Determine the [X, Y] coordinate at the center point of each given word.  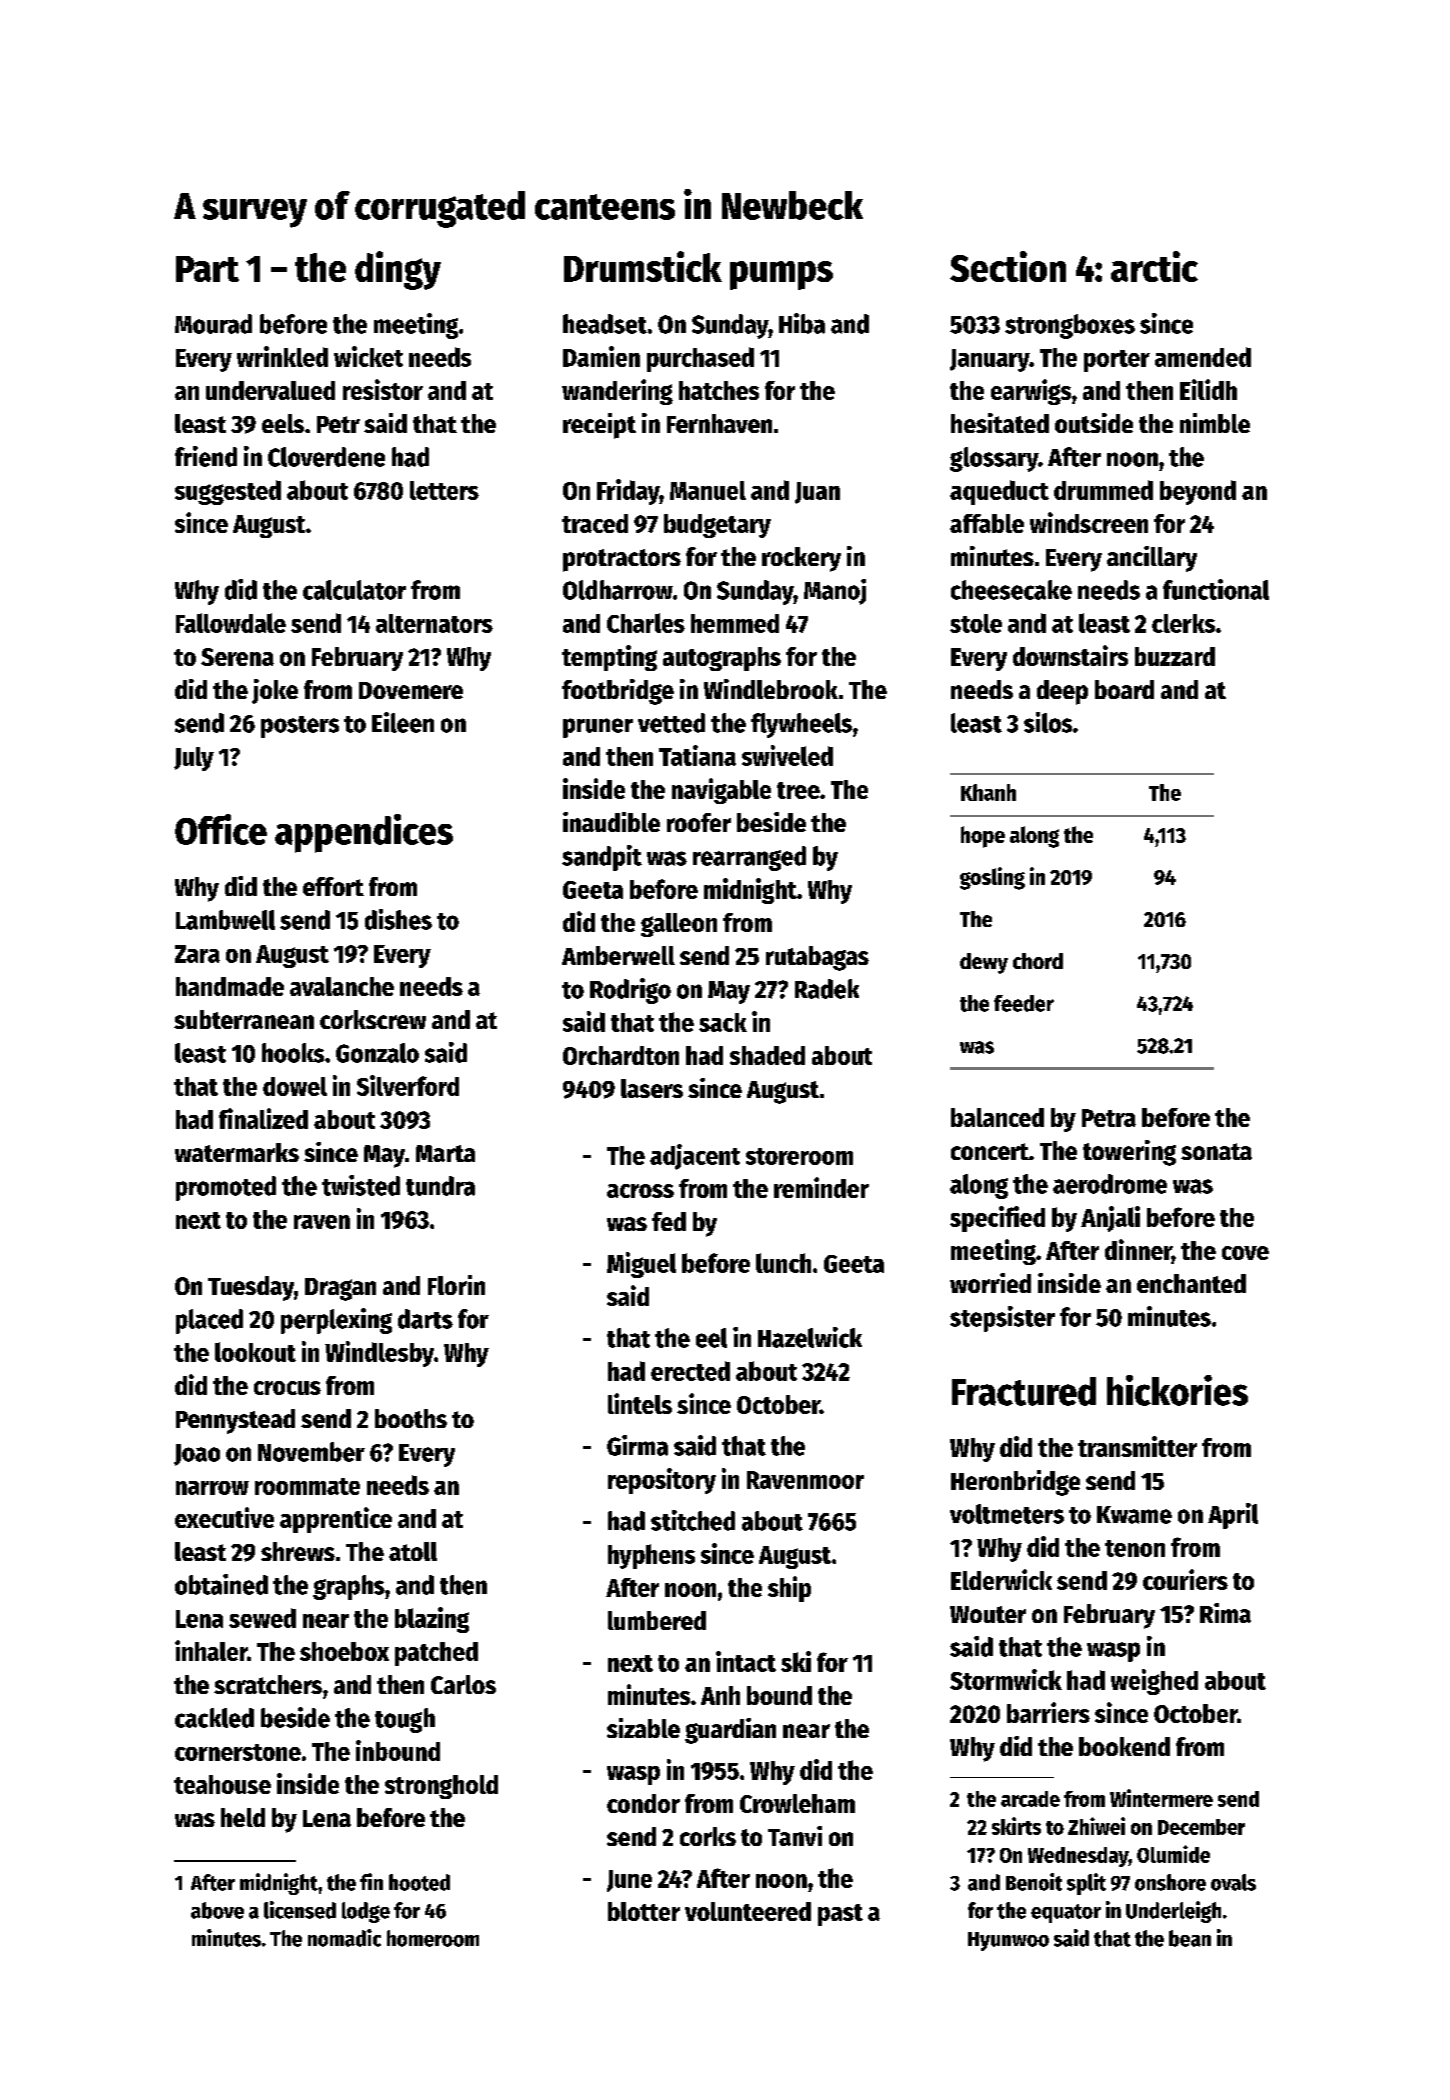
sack [723, 1022]
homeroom [433, 1938]
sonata [1216, 1151]
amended [1203, 357]
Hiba [802, 323]
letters [444, 490]
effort [333, 886]
